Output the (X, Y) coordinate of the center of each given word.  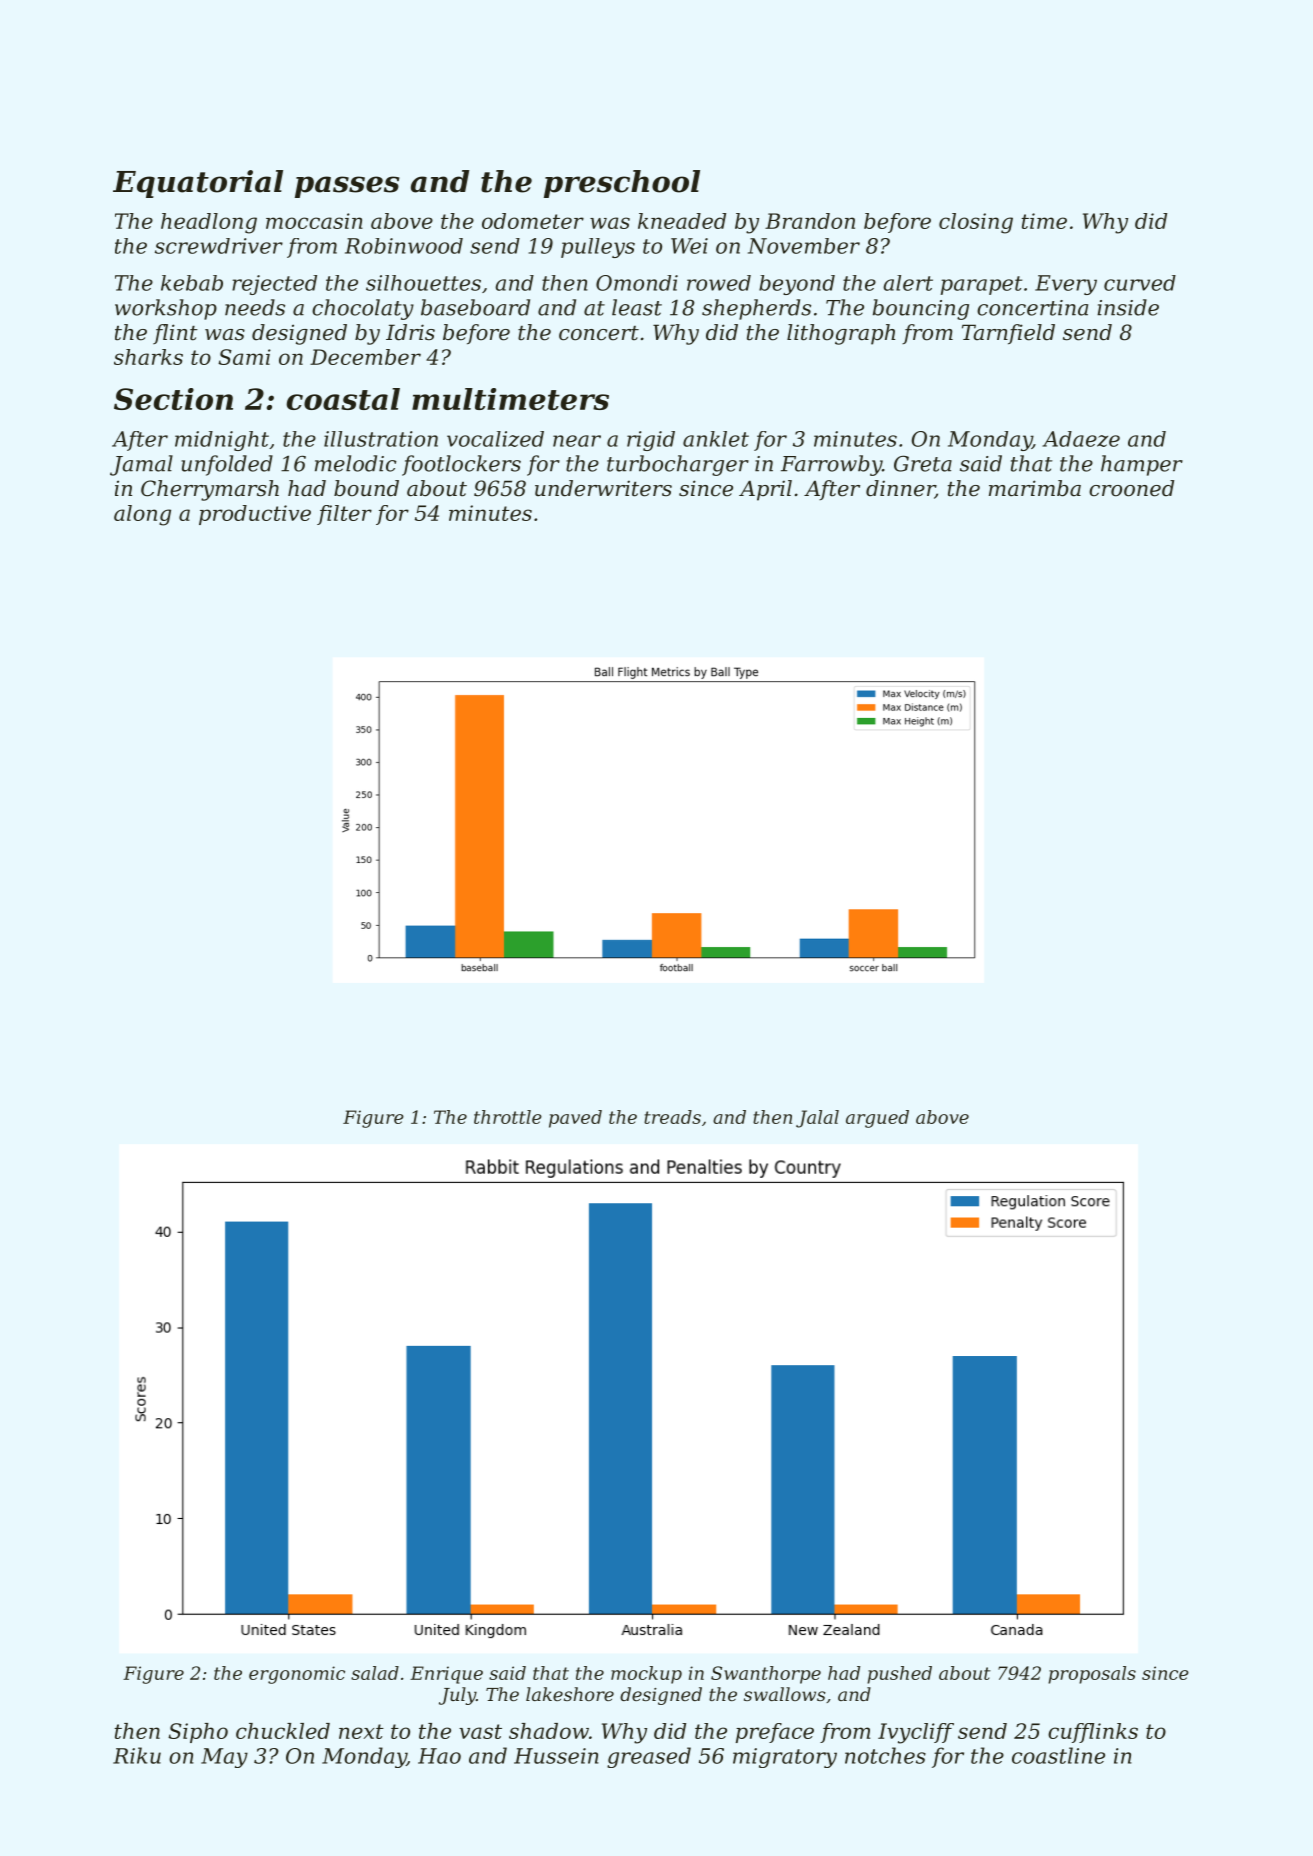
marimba (1035, 488)
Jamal (141, 465)
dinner (900, 489)
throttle (508, 1117)
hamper (1142, 465)
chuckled (283, 1731)
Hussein (556, 1756)
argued (877, 1119)
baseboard (475, 307)
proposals (1092, 1675)
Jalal (817, 1119)
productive (255, 515)
